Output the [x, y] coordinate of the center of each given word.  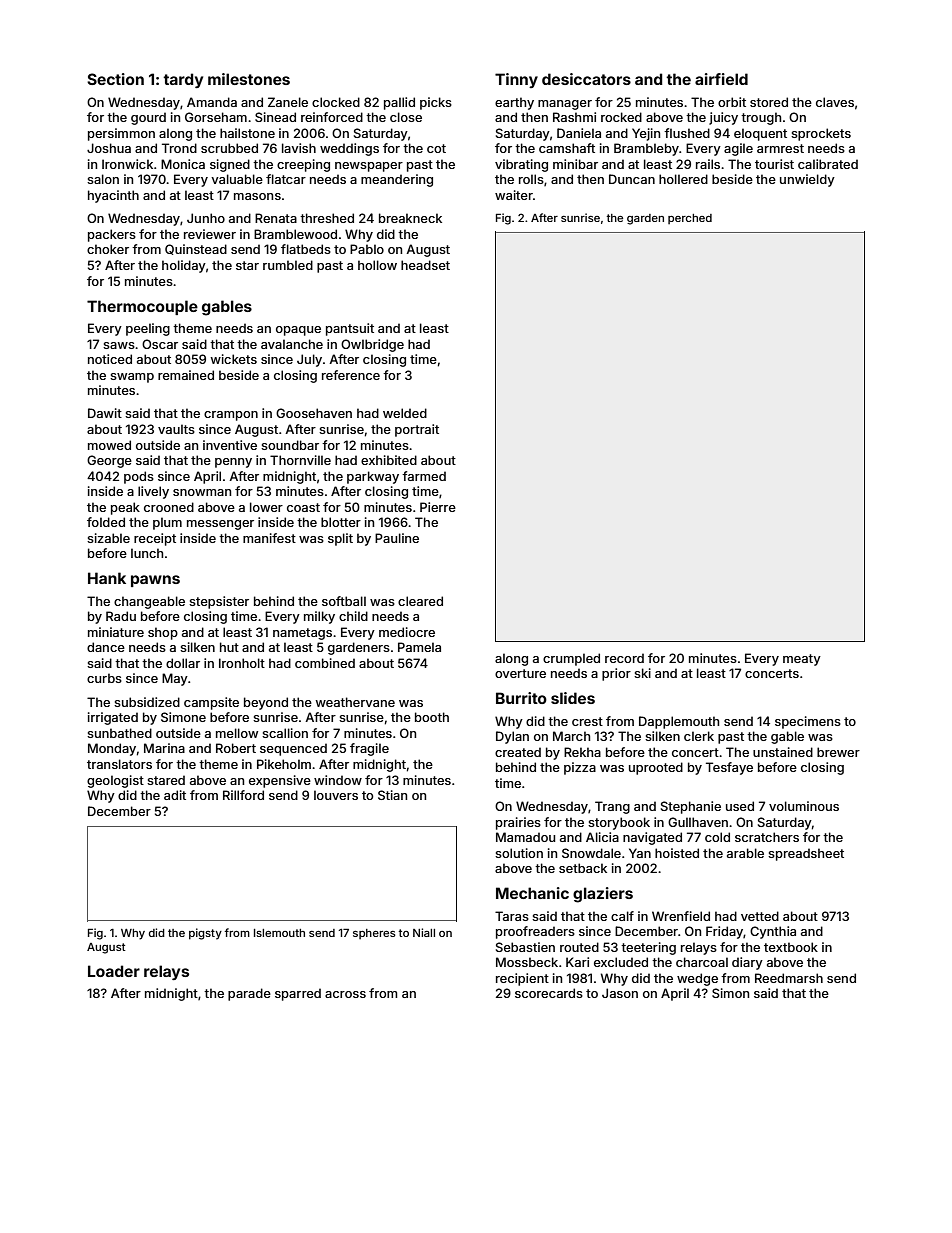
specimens [808, 722]
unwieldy [807, 180]
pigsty [205, 934]
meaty [802, 660]
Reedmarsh [789, 978]
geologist [115, 781]
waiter [514, 195]
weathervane [355, 702]
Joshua [109, 148]
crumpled [571, 659]
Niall [424, 932]
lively [153, 492]
